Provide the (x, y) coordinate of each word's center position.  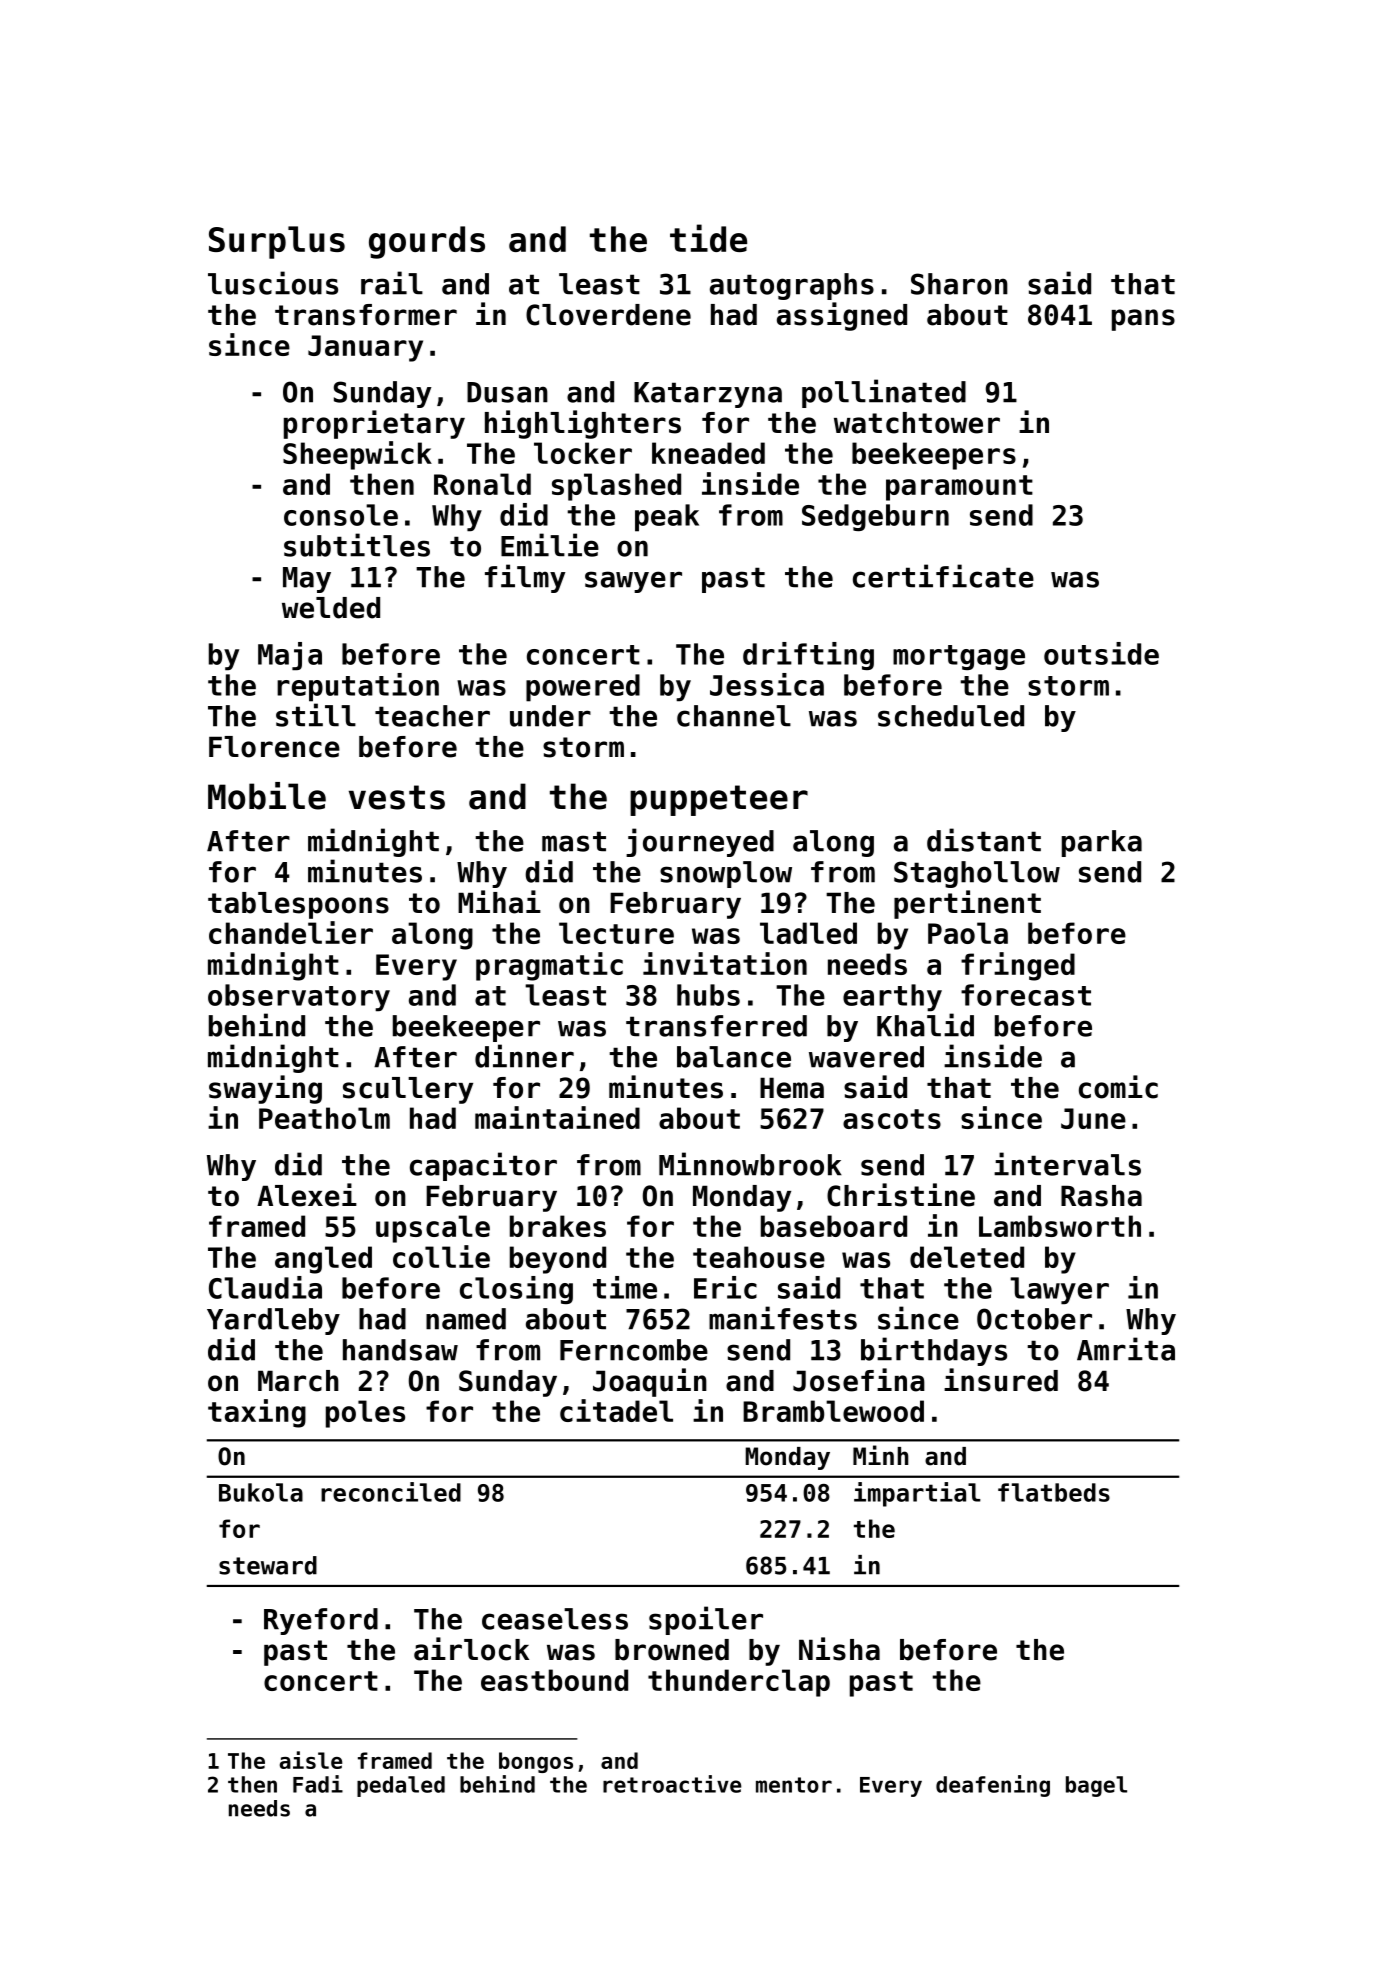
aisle (311, 1760)
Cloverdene (608, 315)
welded (331, 608)
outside (1101, 653)
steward (268, 1565)
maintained (557, 1117)
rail (392, 283)
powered (583, 688)
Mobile (267, 796)
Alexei (307, 1195)
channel (734, 716)
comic (1118, 1087)
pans (1143, 320)
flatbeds (1054, 1492)
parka (1102, 843)
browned (672, 1650)
